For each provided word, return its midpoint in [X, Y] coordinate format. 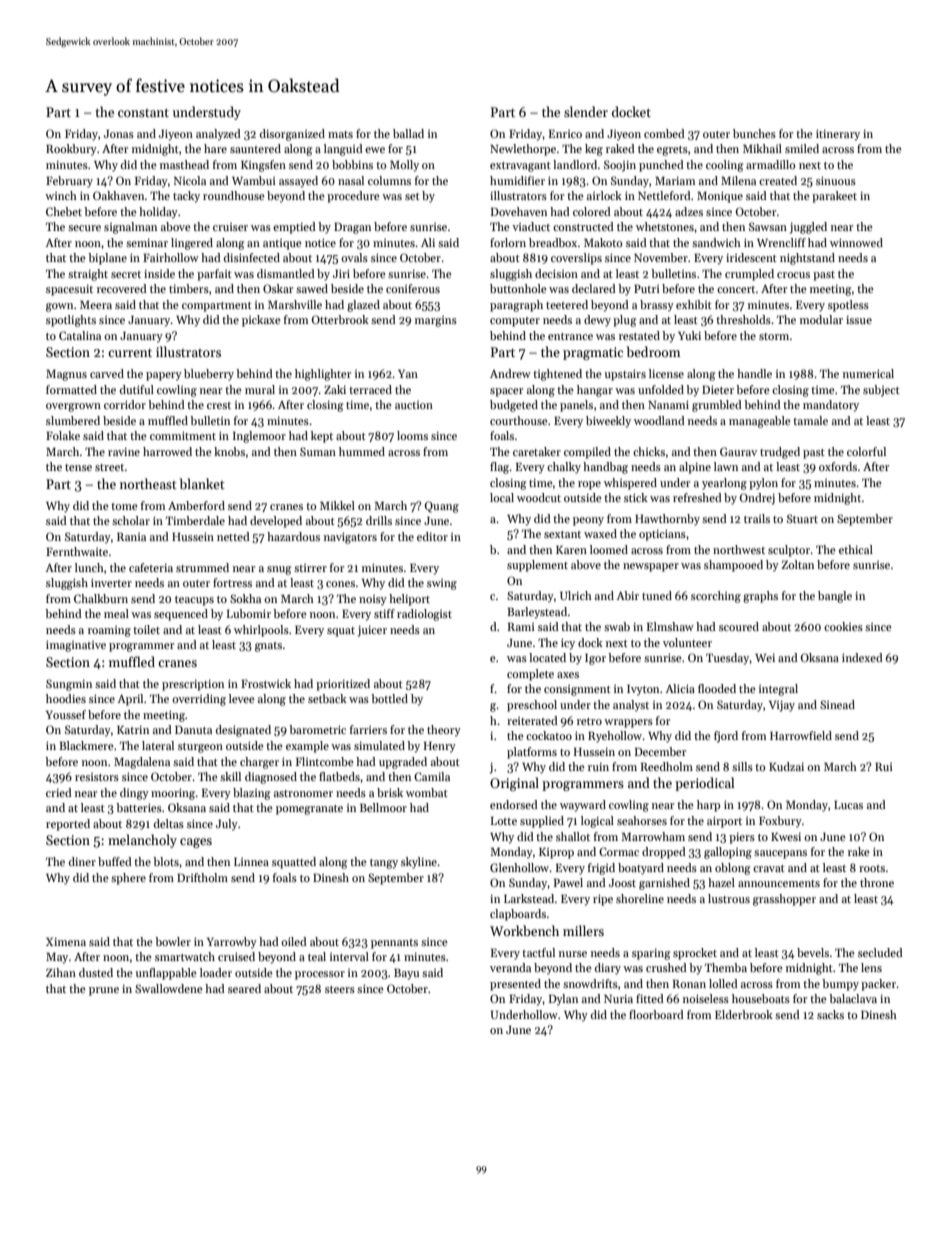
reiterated [532, 720]
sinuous [836, 180]
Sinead [837, 704]
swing [442, 584]
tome [124, 506]
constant [143, 112]
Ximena [66, 942]
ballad [408, 133]
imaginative [76, 646]
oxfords [838, 466]
